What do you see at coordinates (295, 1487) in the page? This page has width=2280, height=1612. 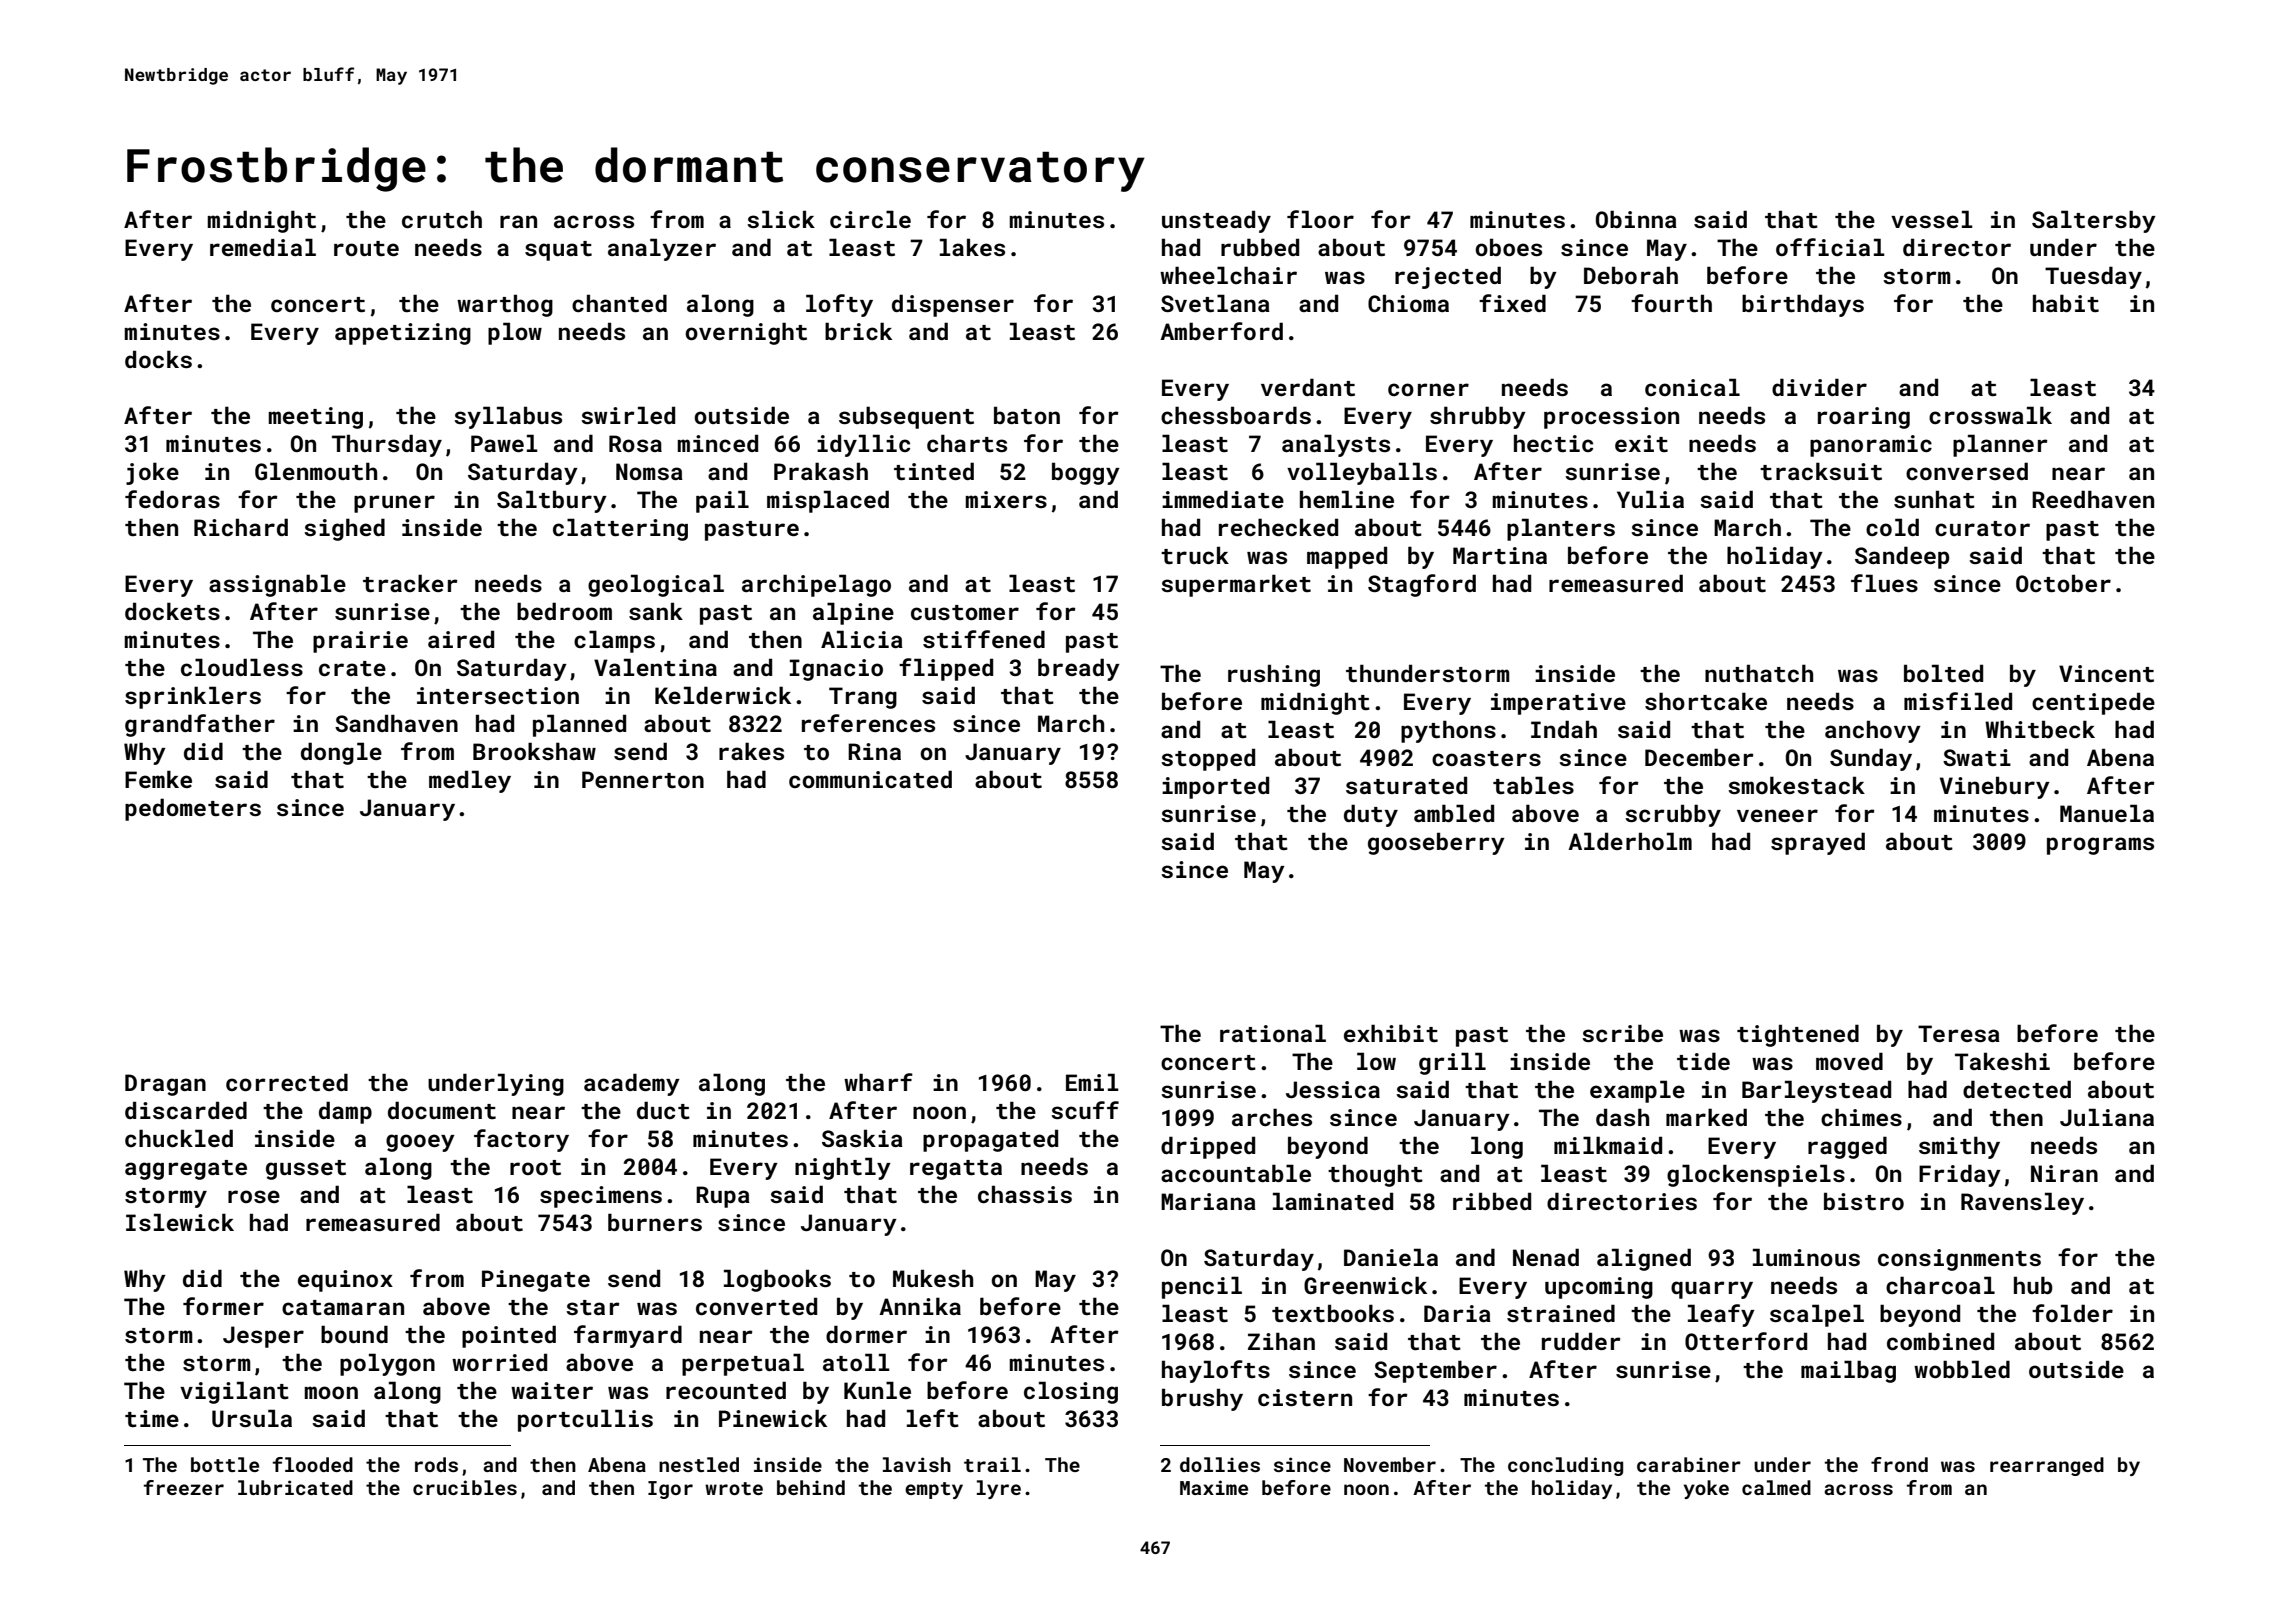 I see `lubricated` at bounding box center [295, 1487].
